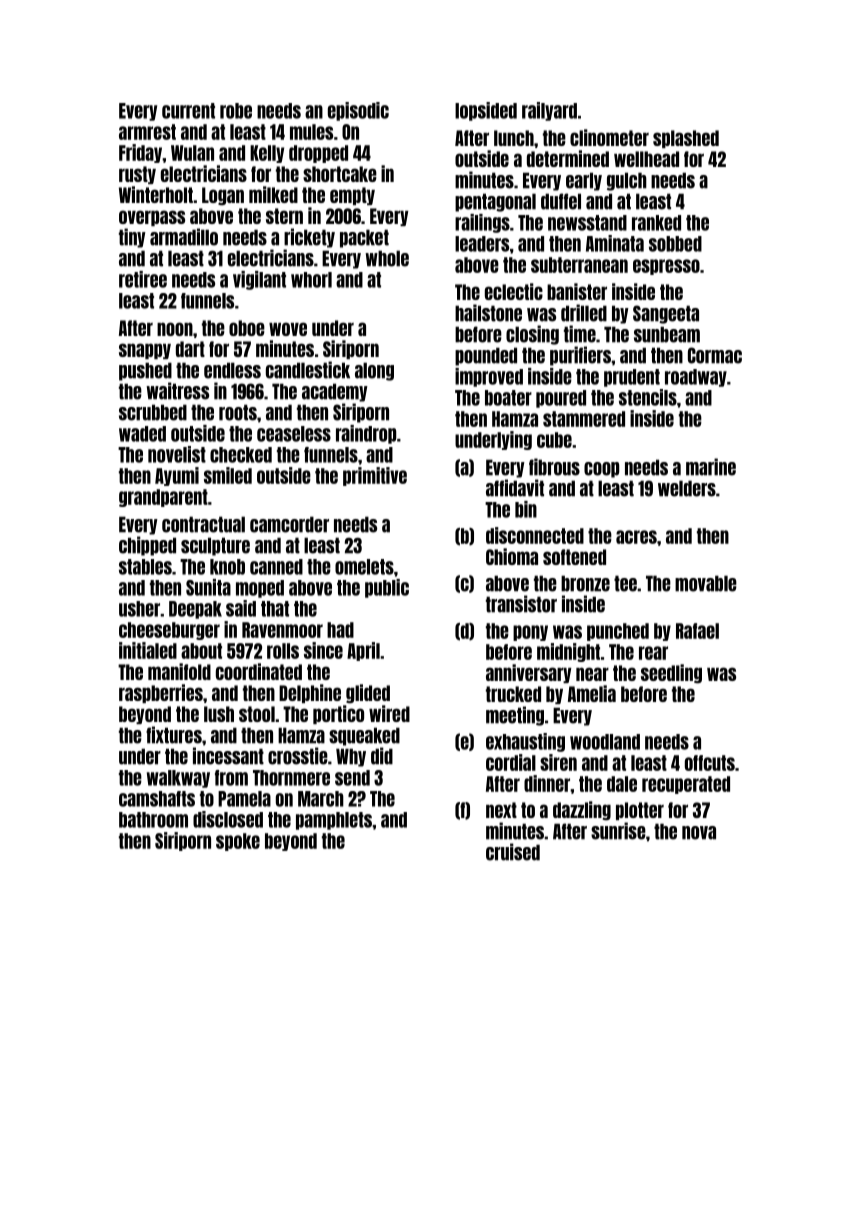 This image has height=1227, width=865. Describe the element at coordinates (584, 419) in the image. I see `stammered` at that location.
